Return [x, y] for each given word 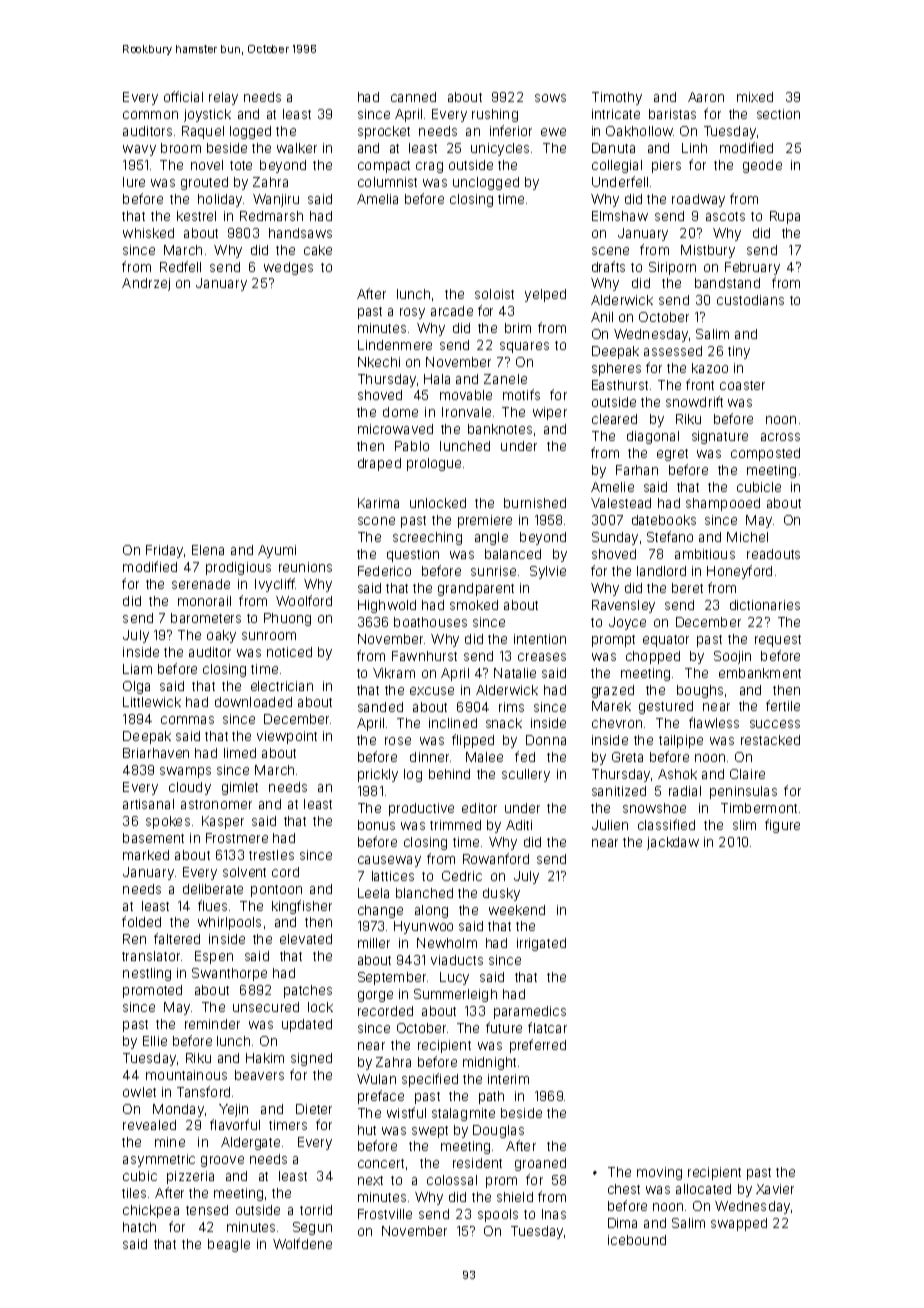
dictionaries [765, 605]
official [183, 96]
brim [518, 328]
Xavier [775, 1189]
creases [542, 657]
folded [141, 921]
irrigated [541, 944]
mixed [755, 97]
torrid [316, 1210]
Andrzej [146, 284]
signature [720, 437]
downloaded [253, 702]
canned [413, 97]
